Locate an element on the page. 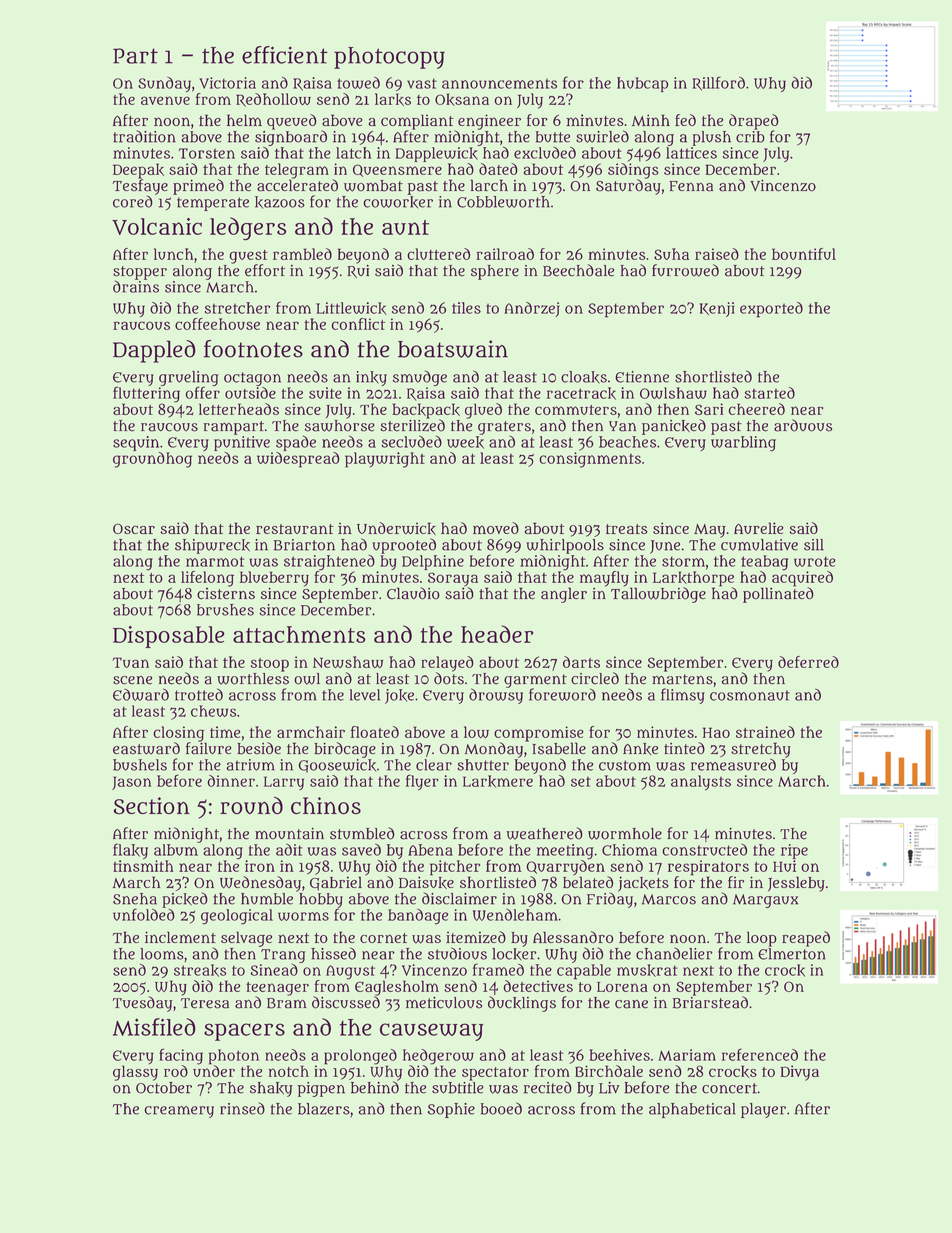 This document has height=1233, width=952. mayfly is located at coordinates (604, 579).
